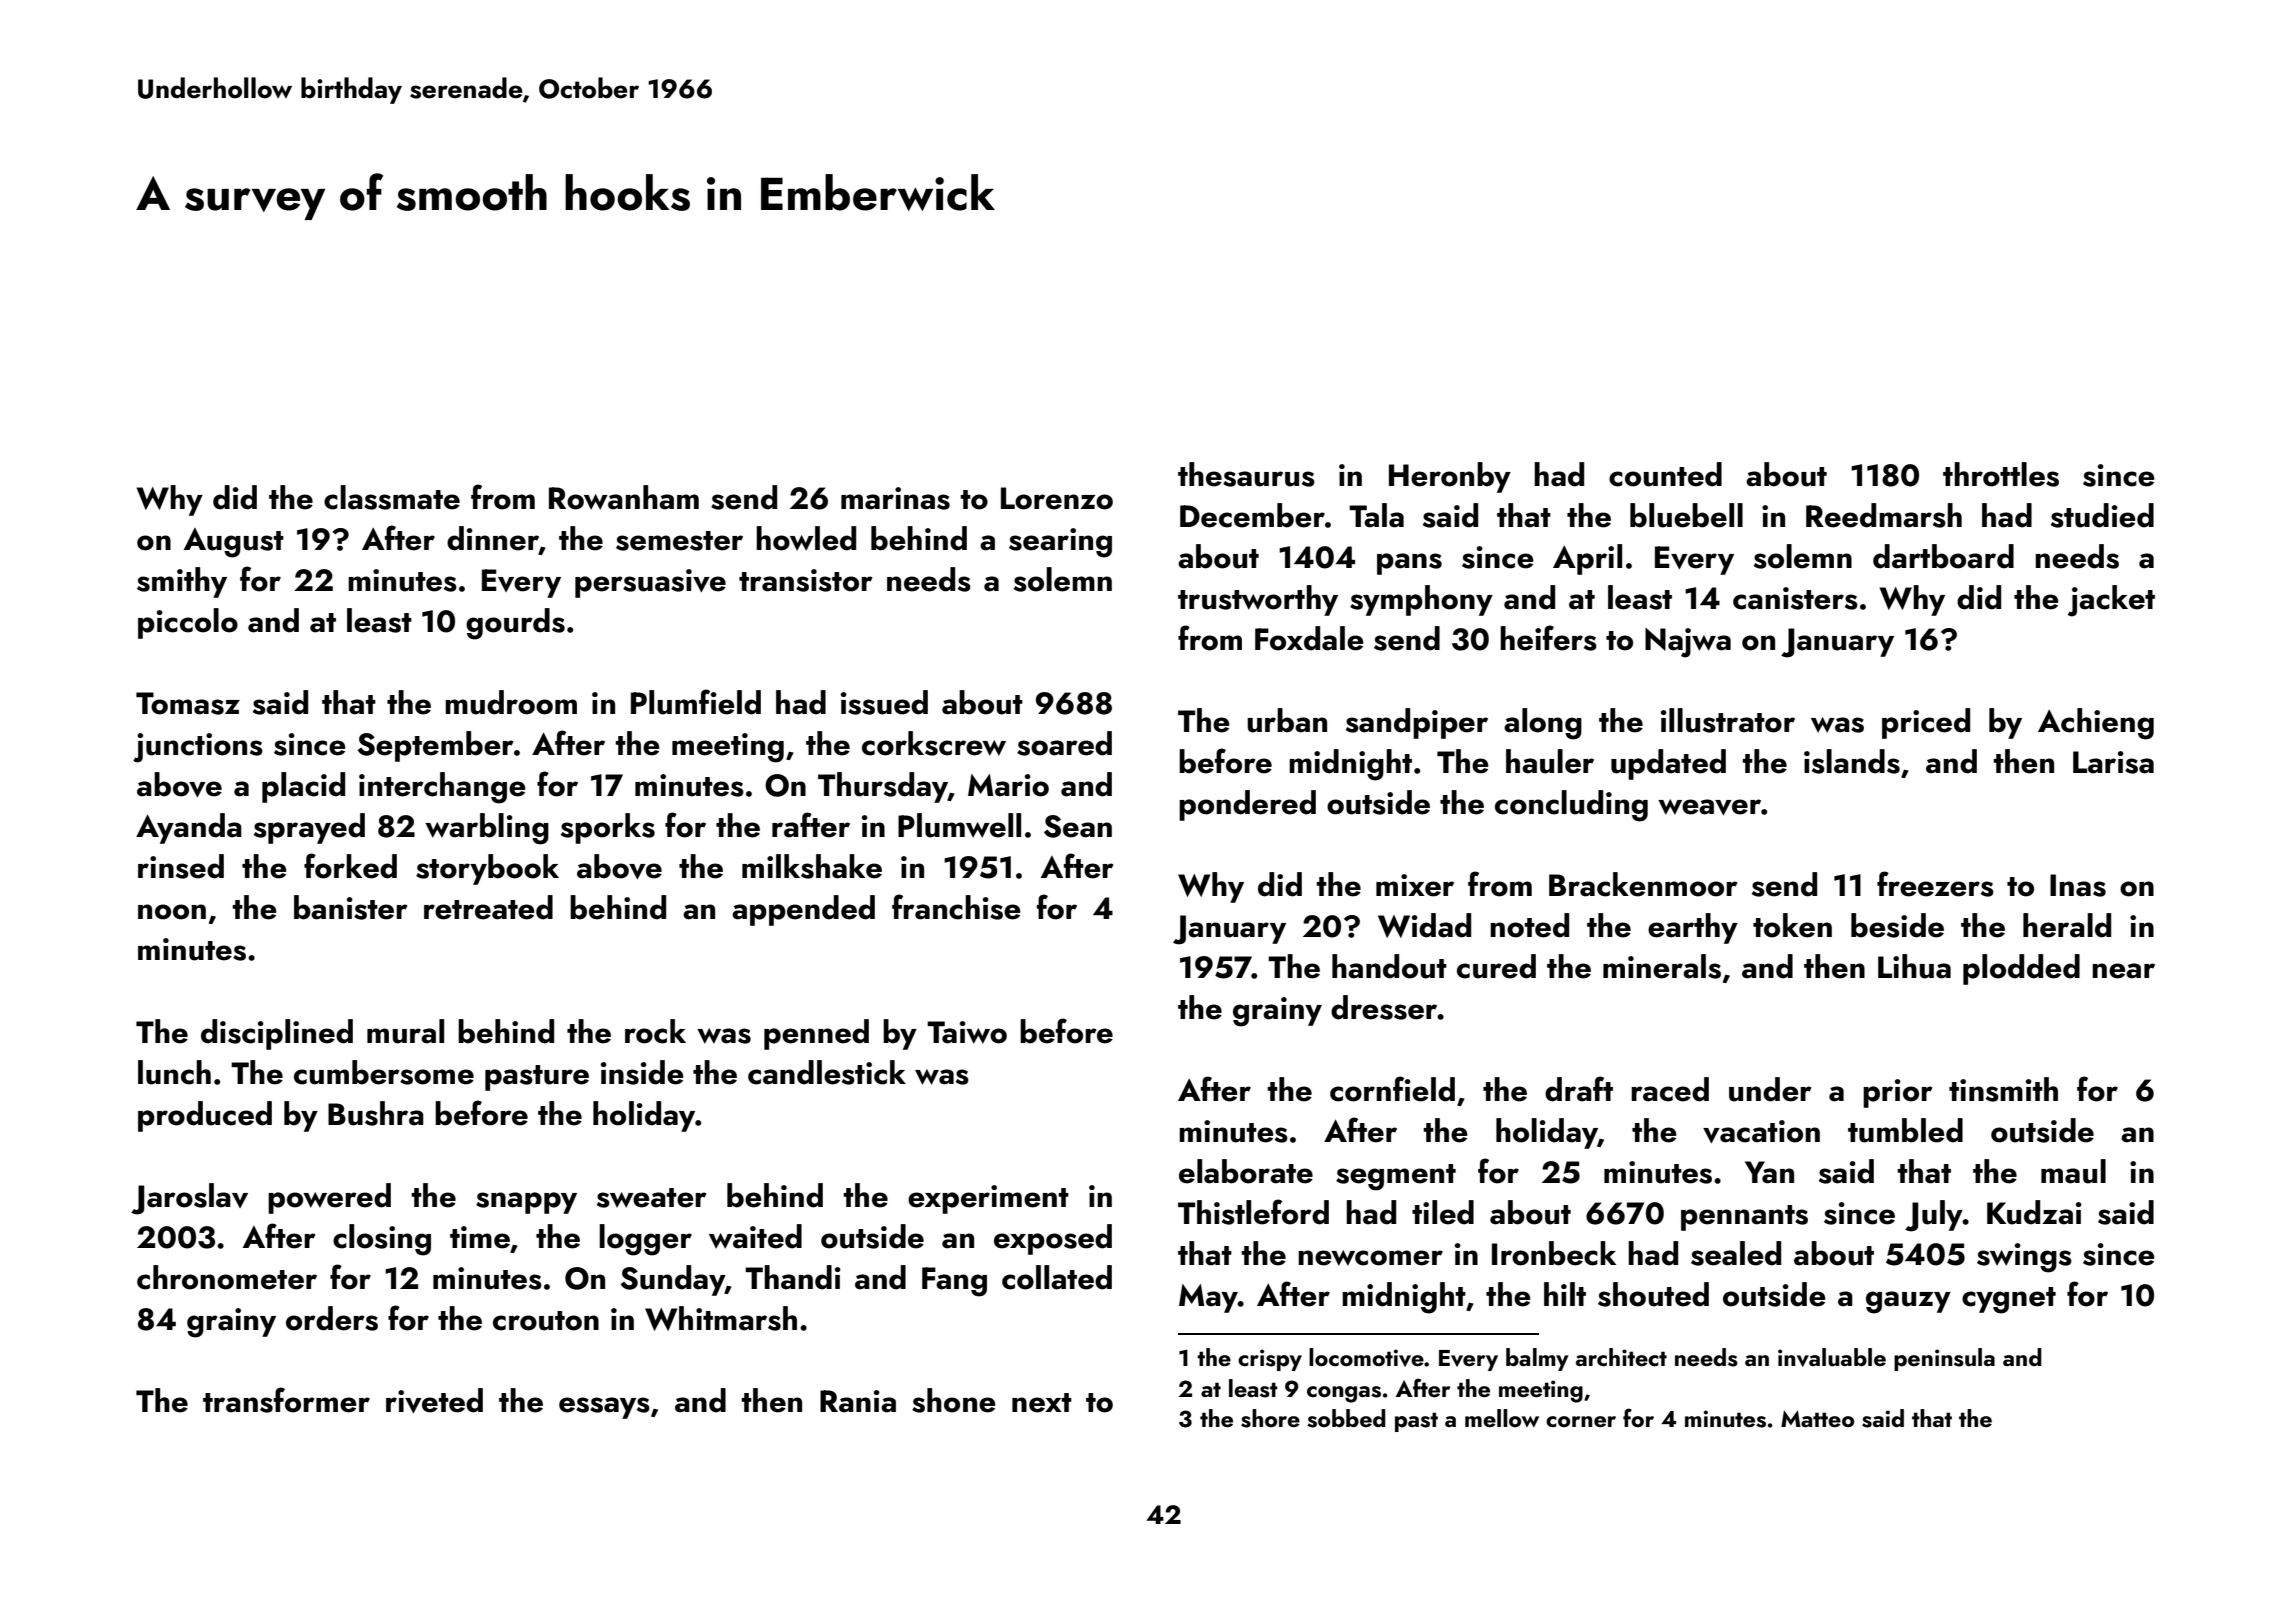 The image size is (2292, 1620). What do you see at coordinates (1450, 477) in the page?
I see `Heronby` at bounding box center [1450, 477].
